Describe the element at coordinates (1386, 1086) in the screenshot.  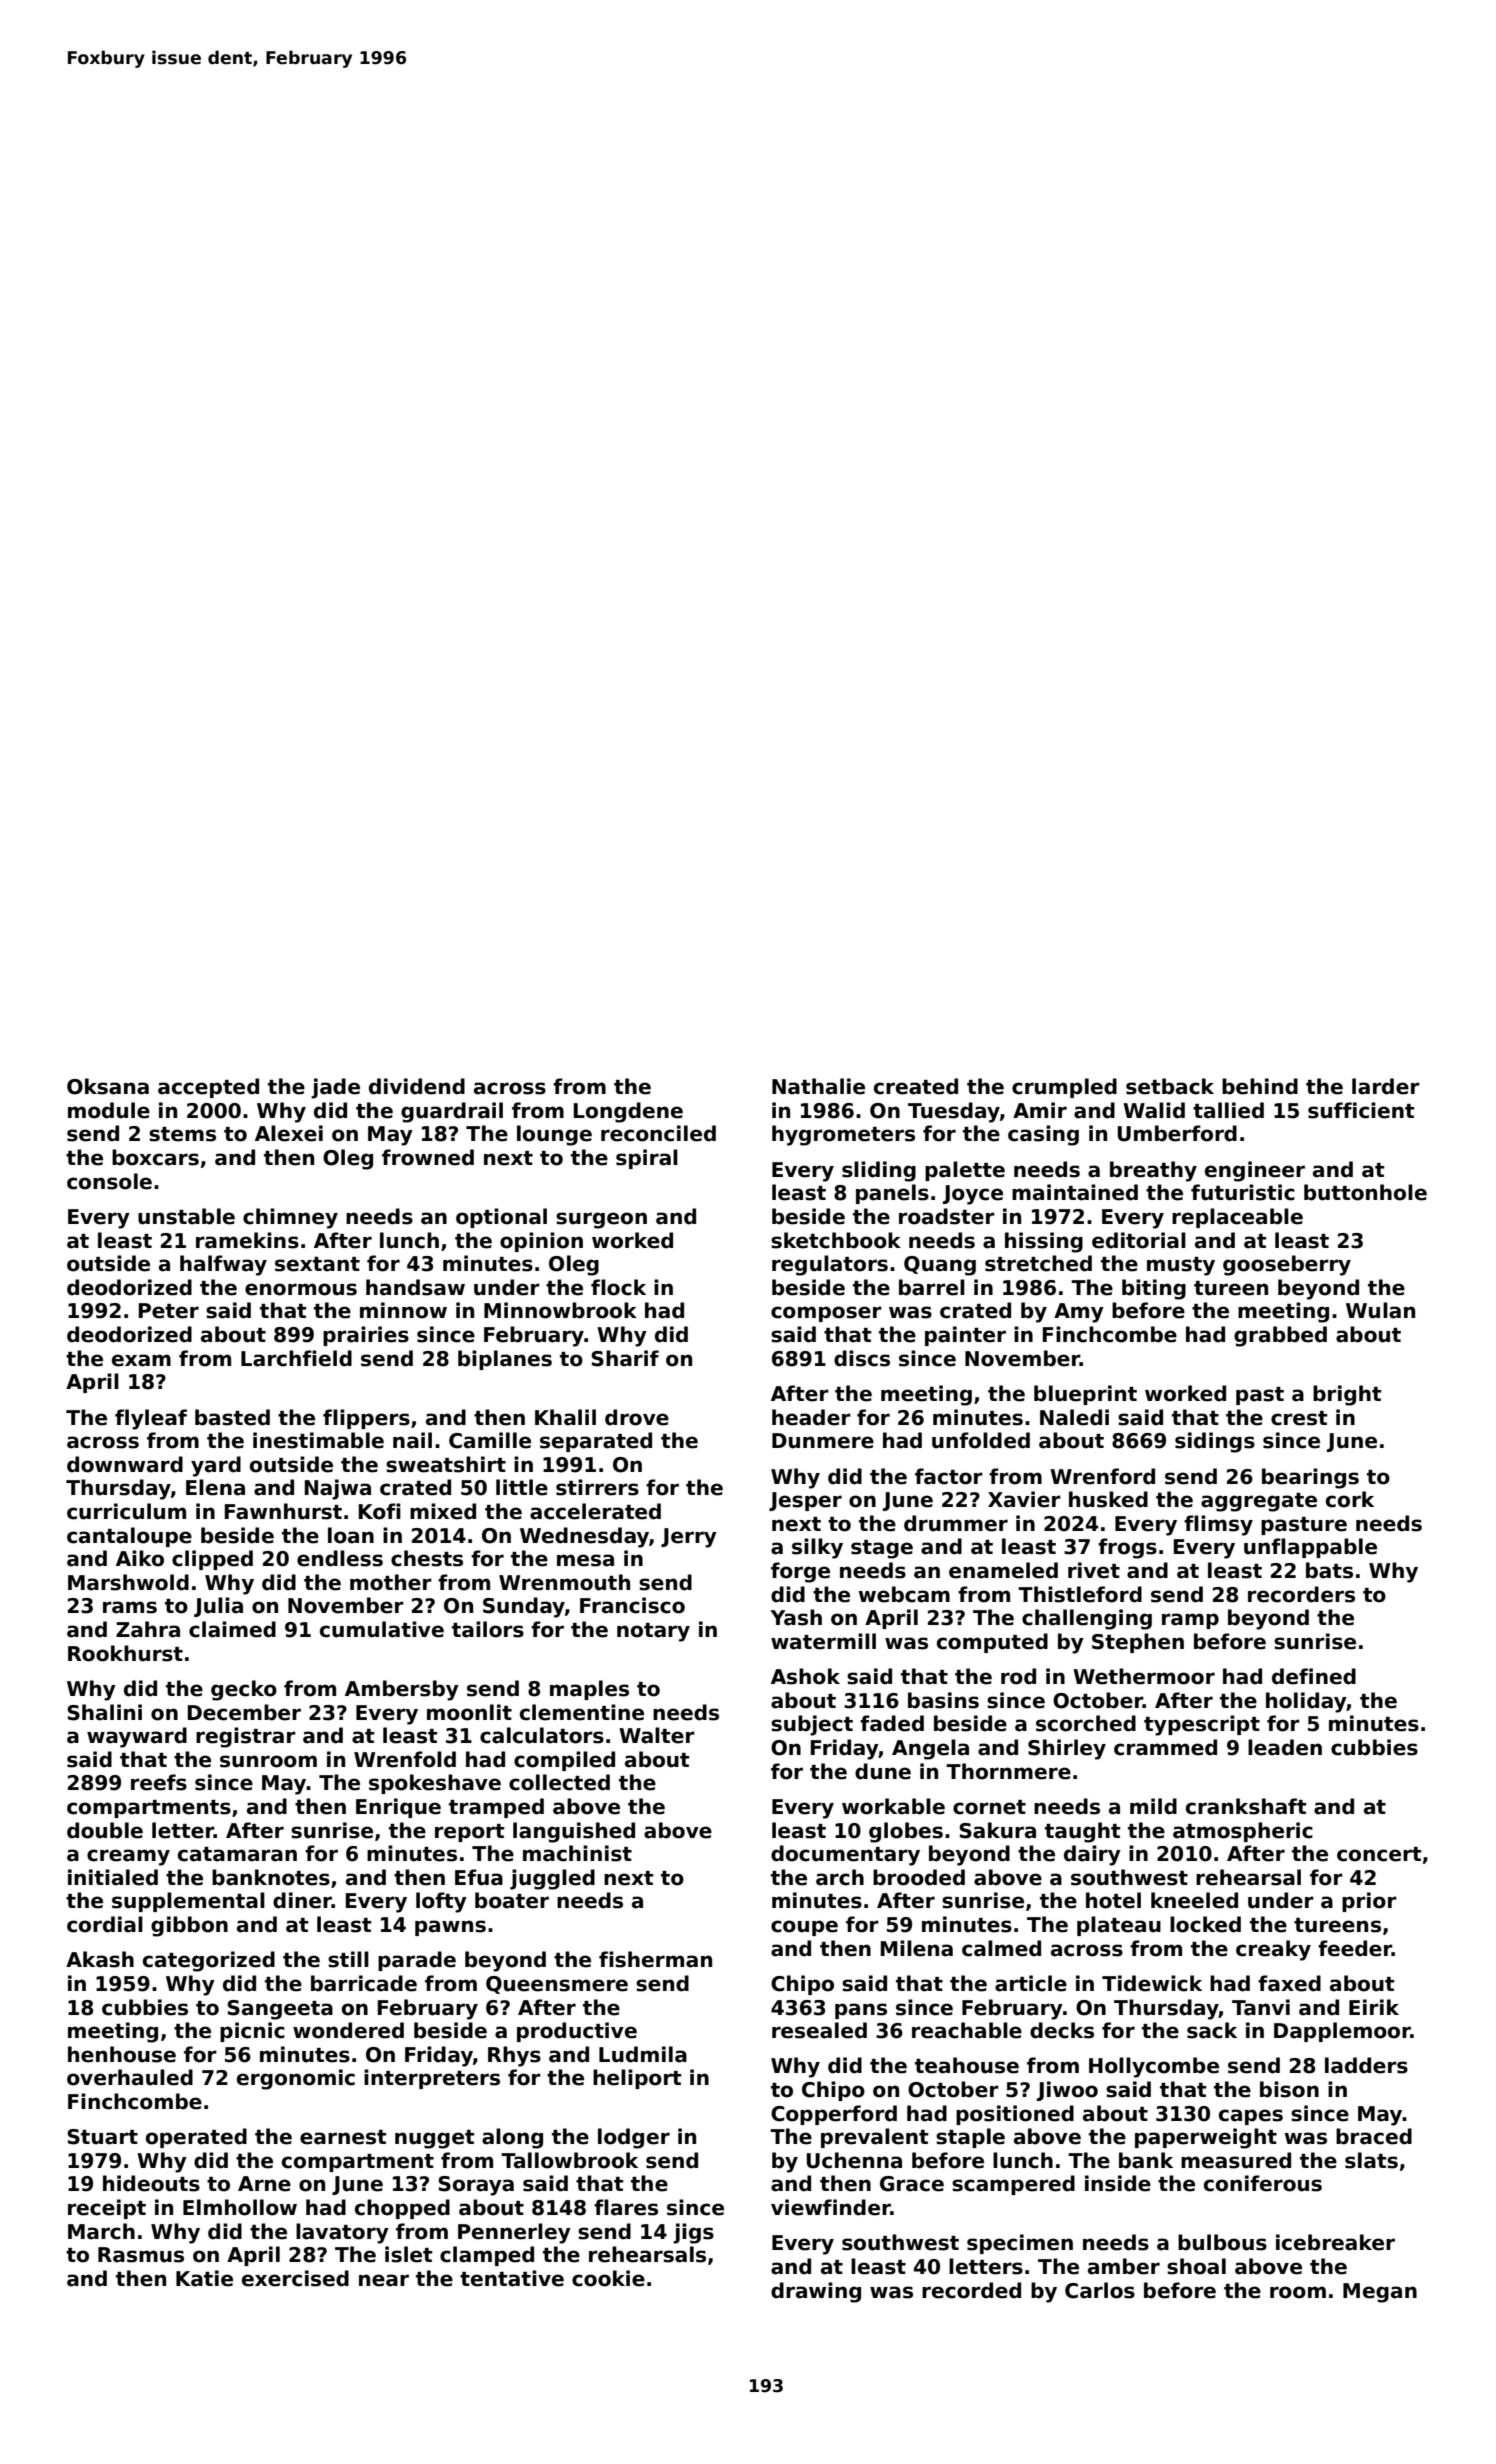
I see `larder` at that location.
